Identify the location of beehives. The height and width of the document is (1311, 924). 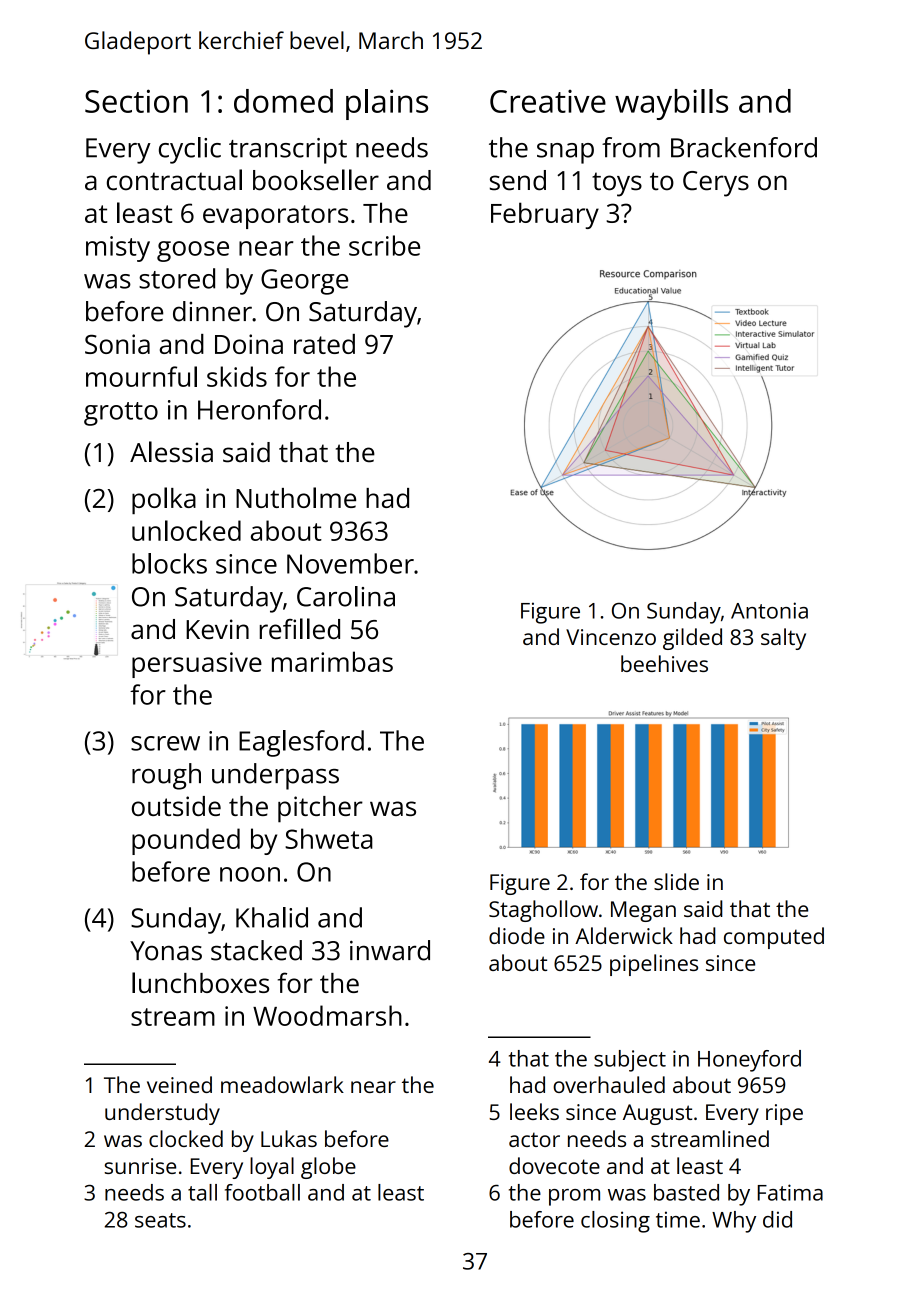
(664, 663).
